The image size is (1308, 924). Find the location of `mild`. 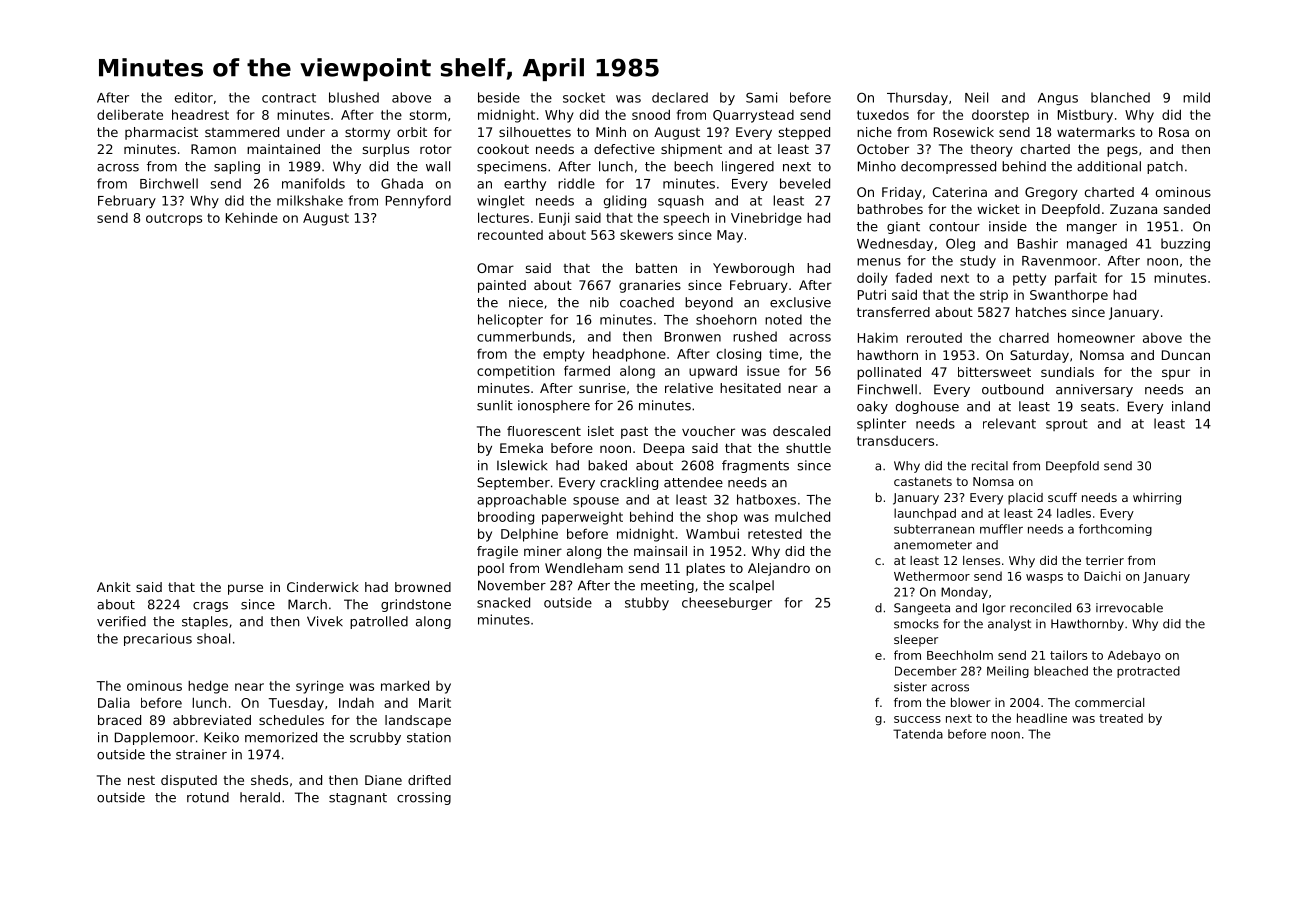

mild is located at coordinates (1196, 97).
